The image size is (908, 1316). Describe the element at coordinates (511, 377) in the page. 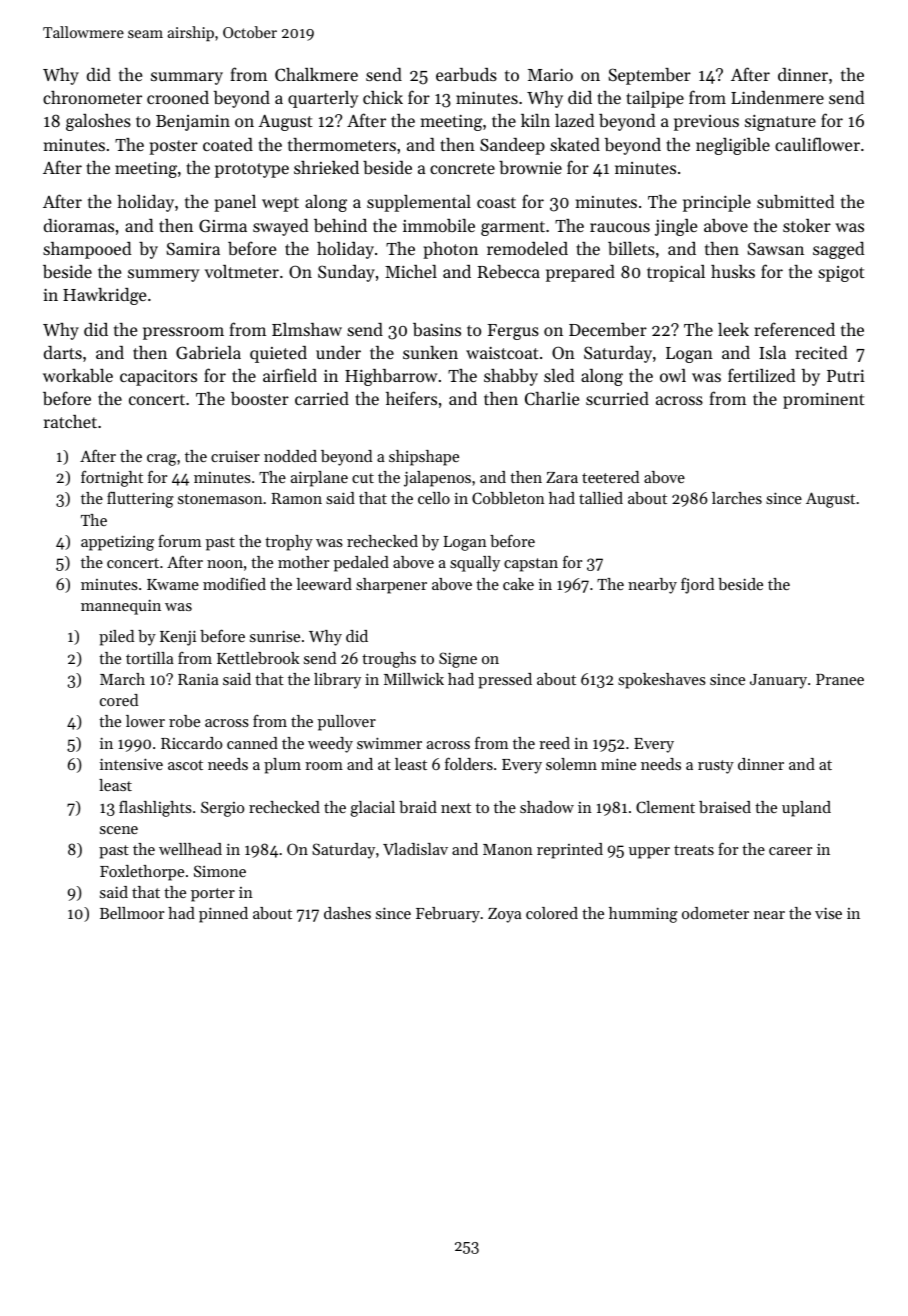

I see `shabby` at that location.
